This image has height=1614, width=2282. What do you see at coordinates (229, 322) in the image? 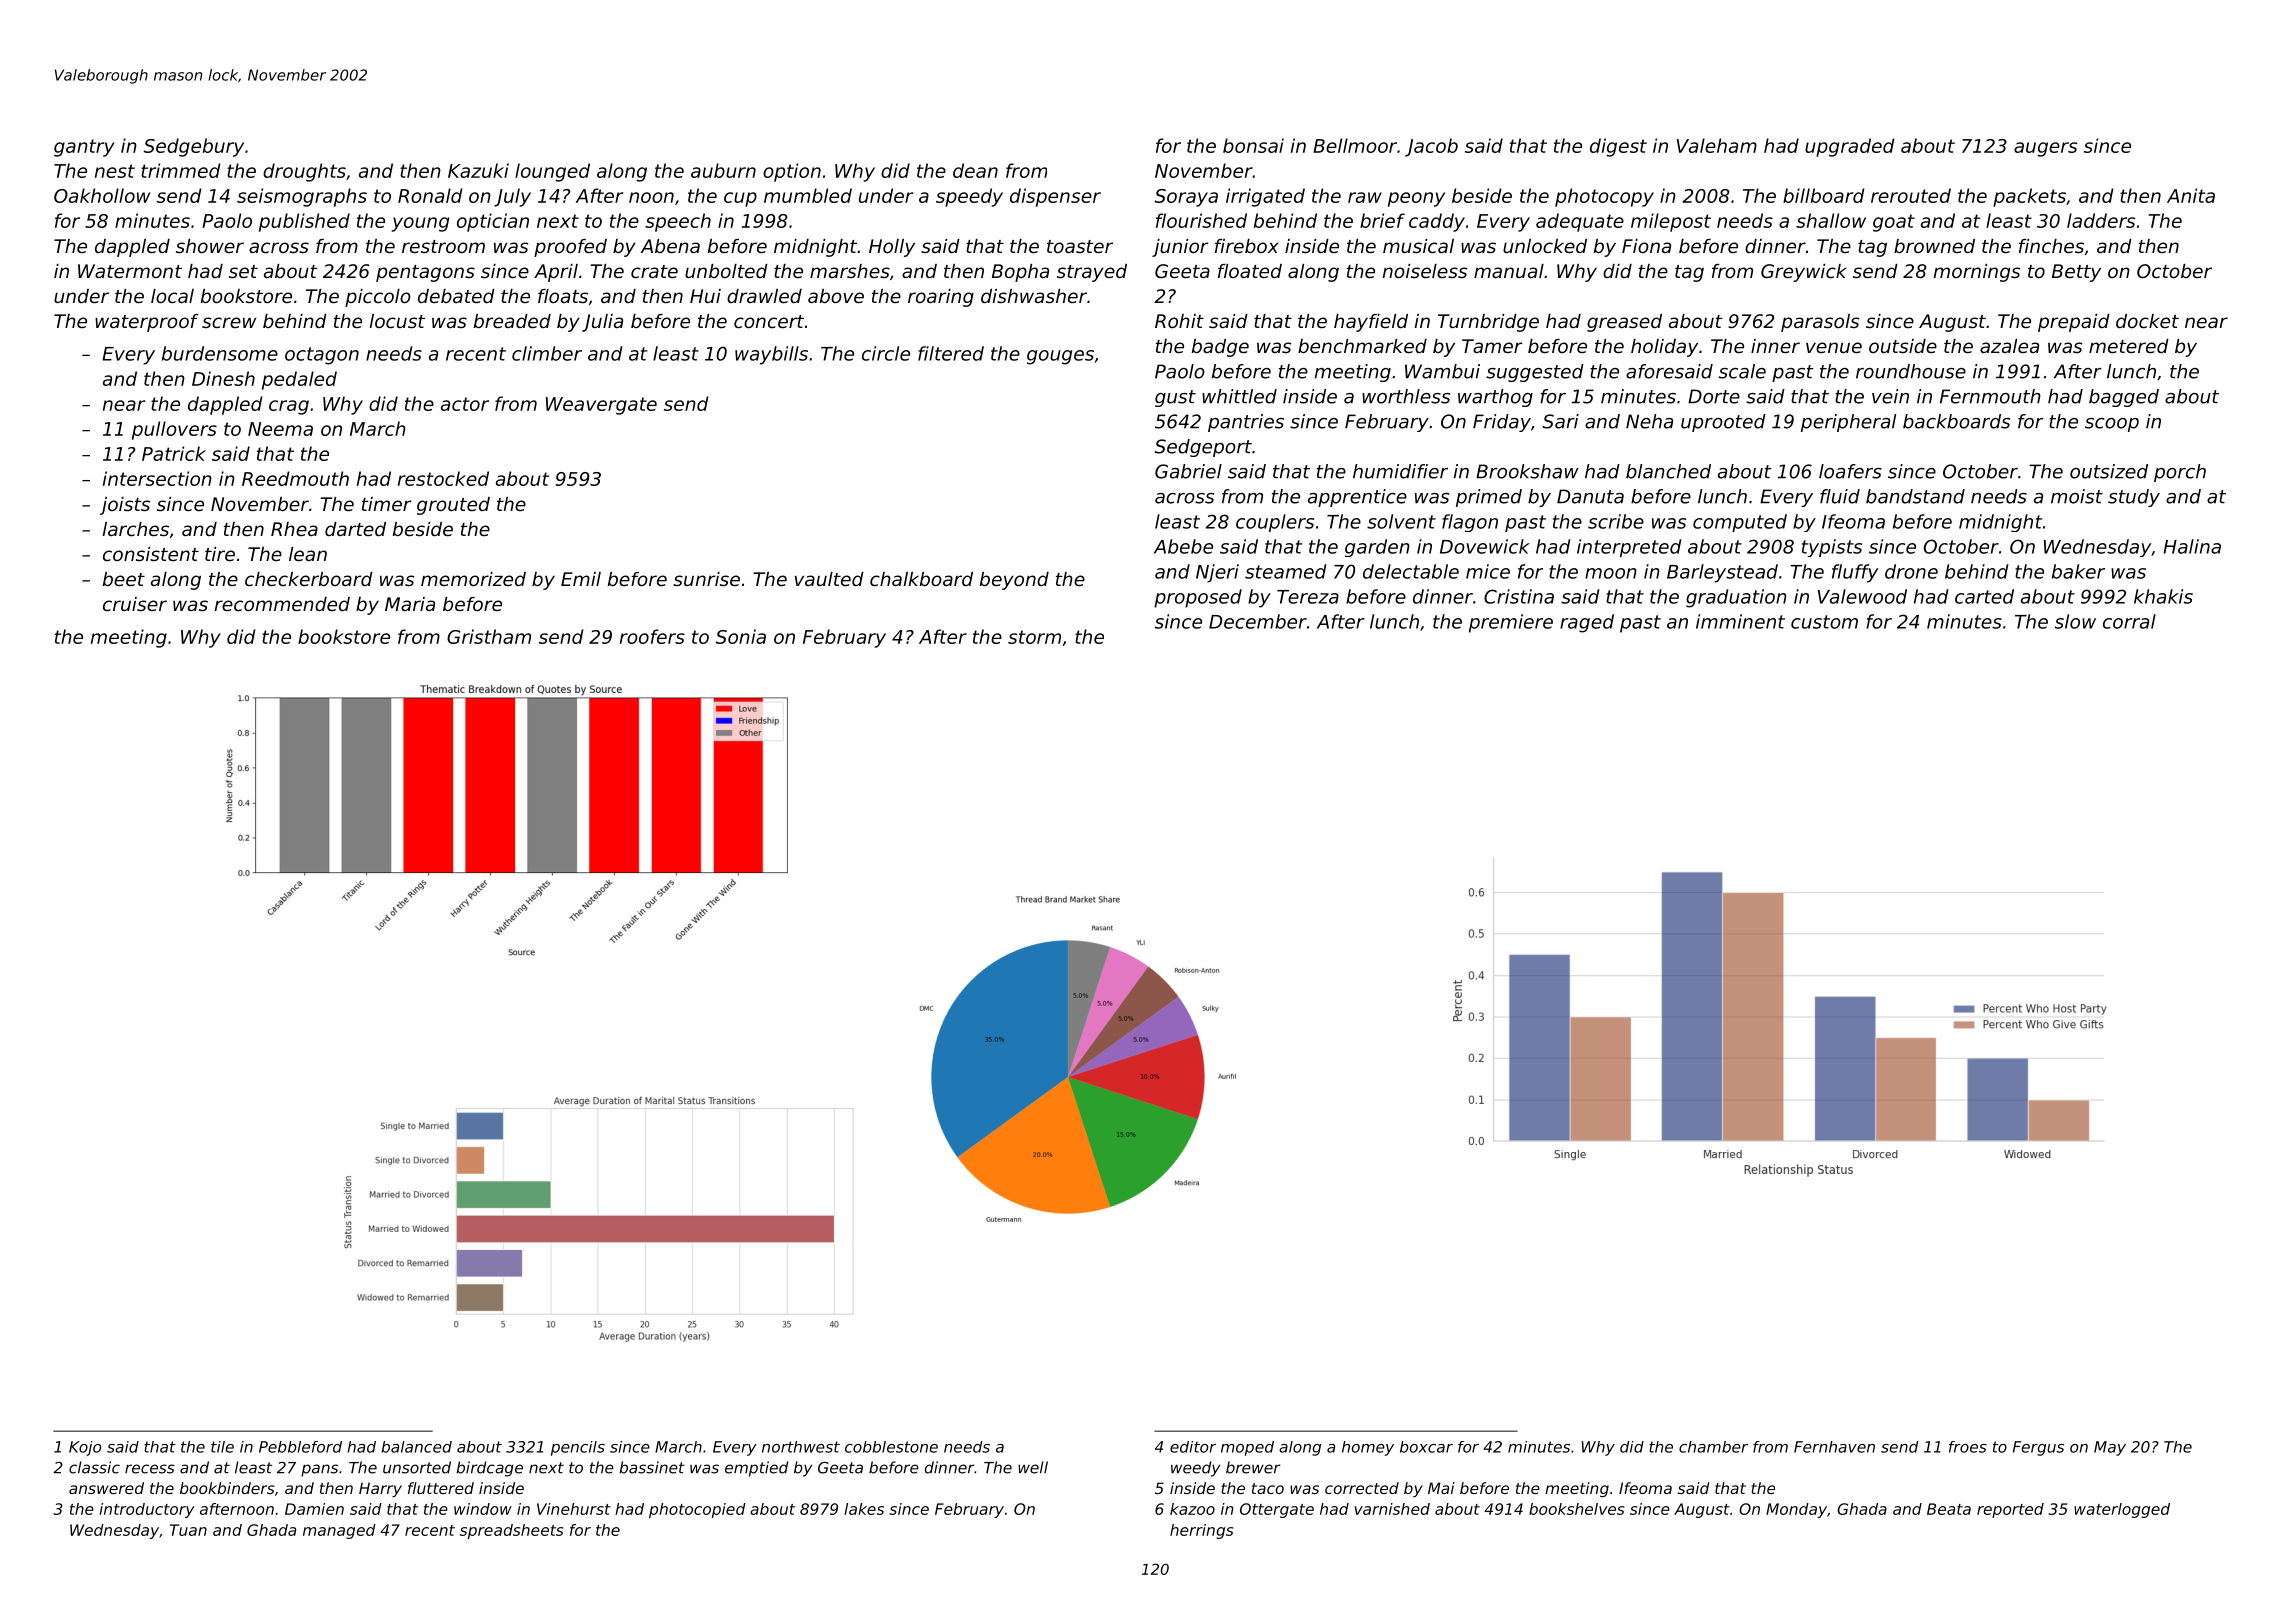
I see `screw` at bounding box center [229, 322].
